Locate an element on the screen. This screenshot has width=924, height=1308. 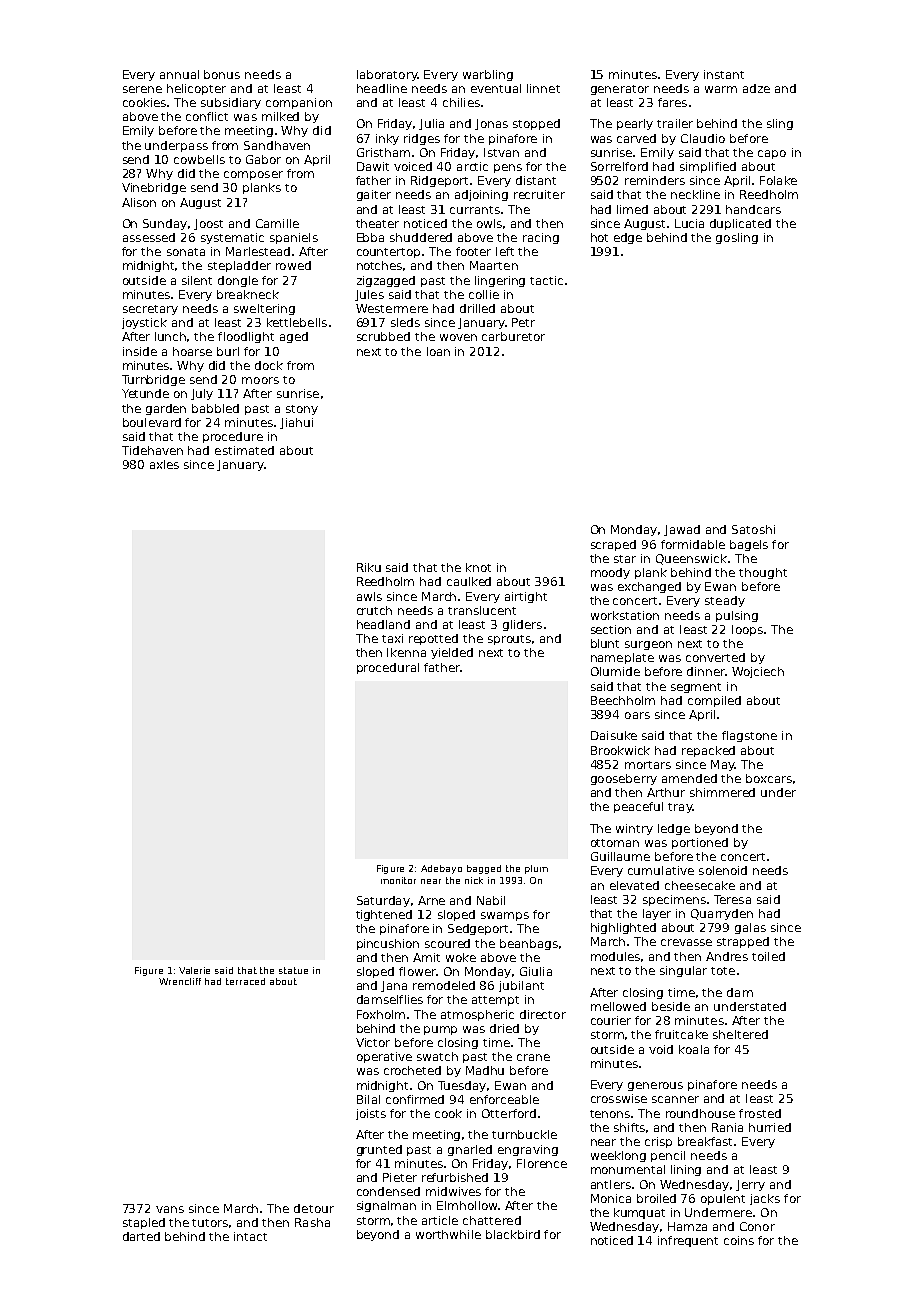
steady is located at coordinates (725, 601).
